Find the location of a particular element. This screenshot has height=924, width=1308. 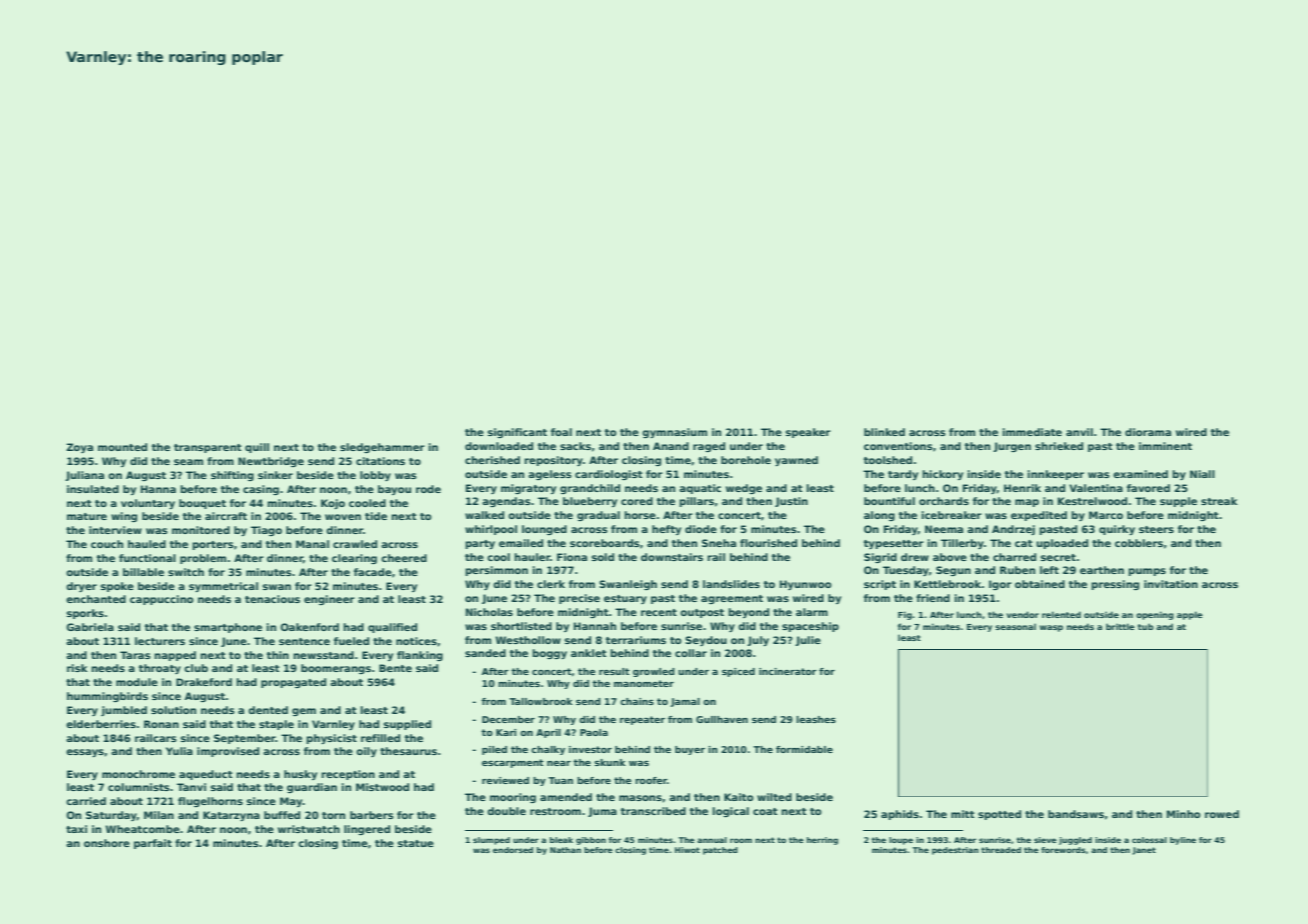

tub is located at coordinates (1146, 626).
